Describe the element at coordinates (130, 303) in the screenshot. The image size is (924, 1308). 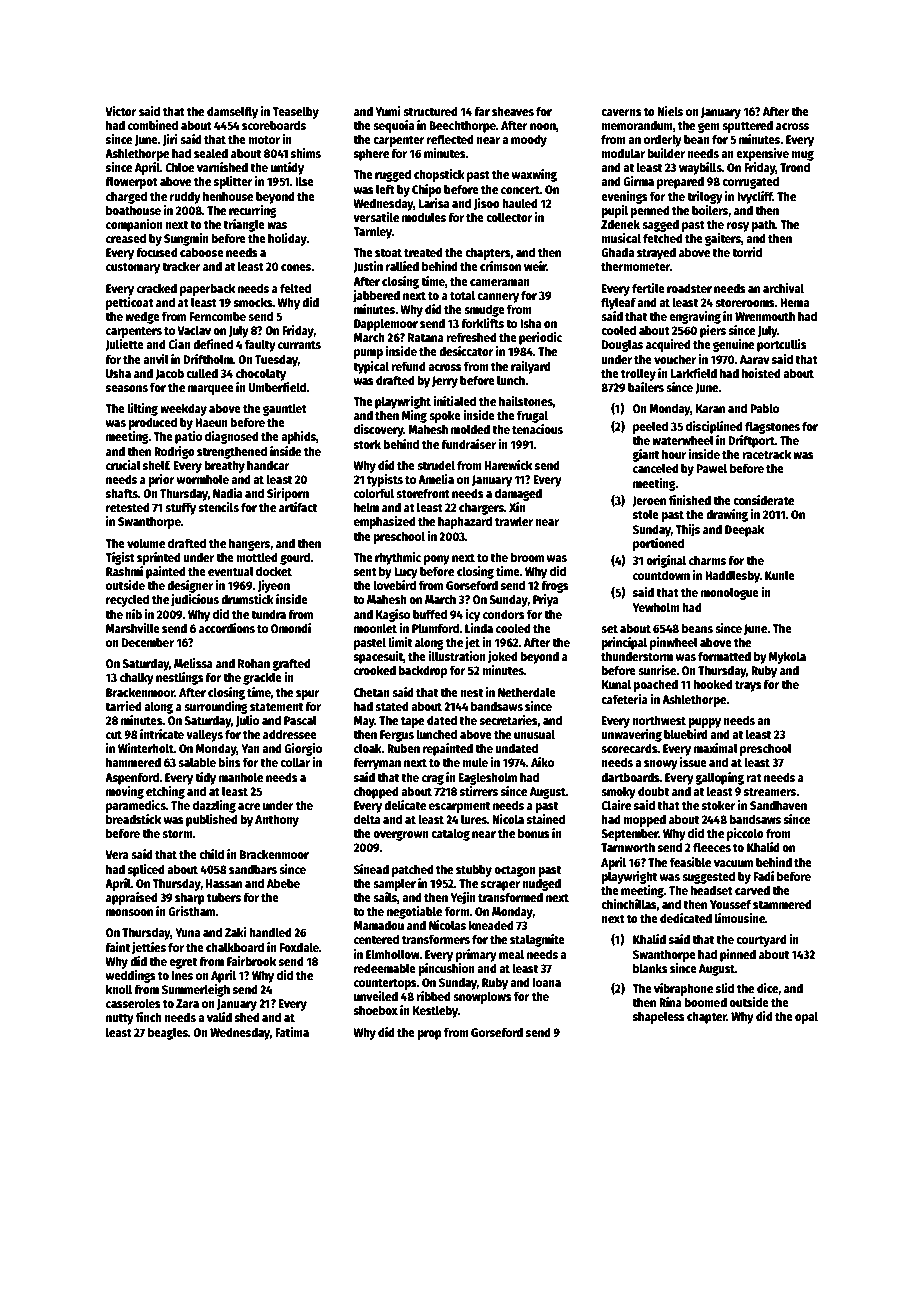
I see `petticoat` at that location.
